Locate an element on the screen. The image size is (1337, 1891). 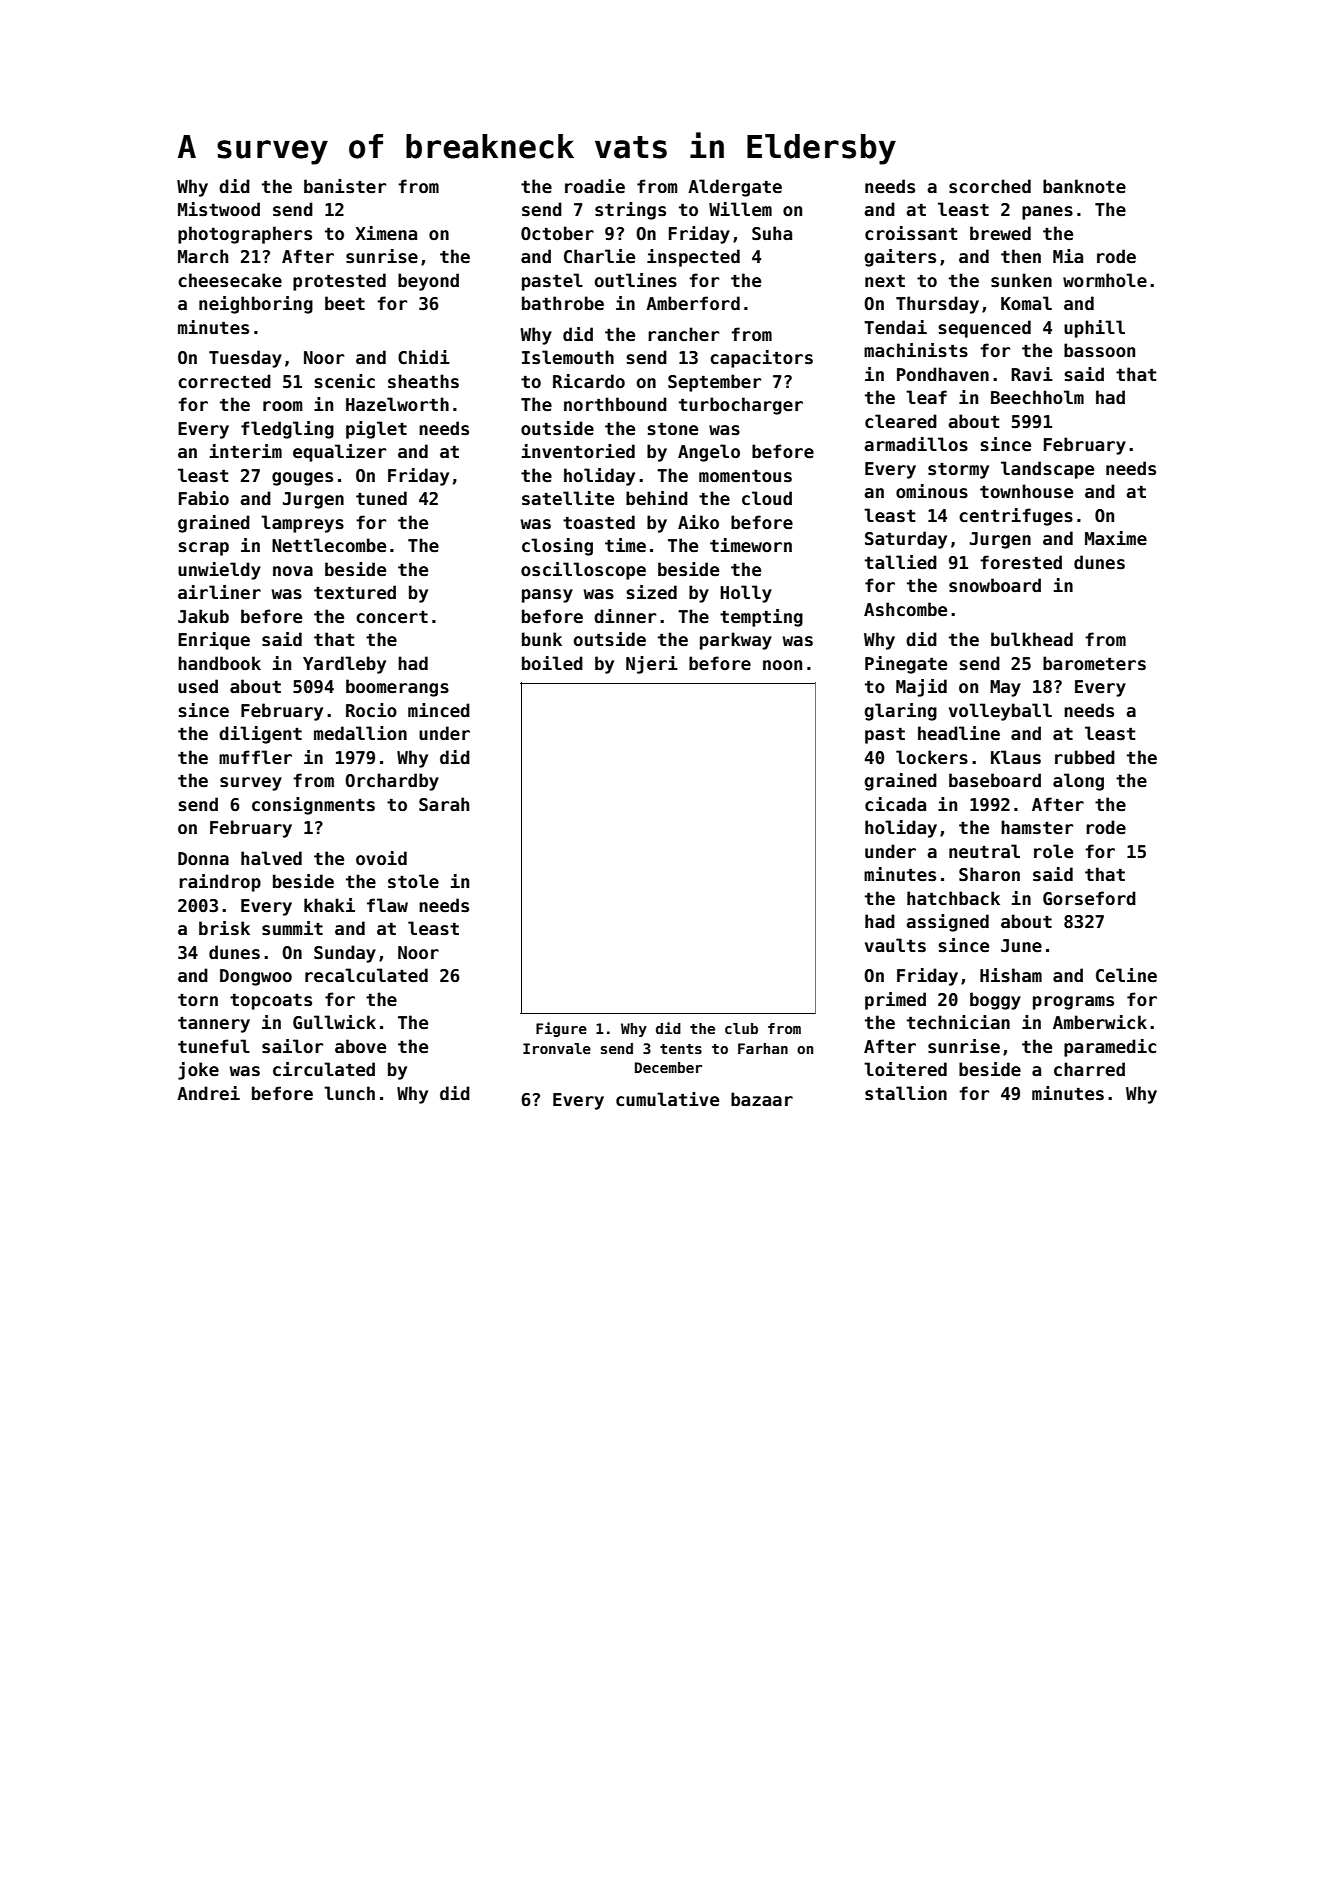
cicada is located at coordinates (895, 804).
